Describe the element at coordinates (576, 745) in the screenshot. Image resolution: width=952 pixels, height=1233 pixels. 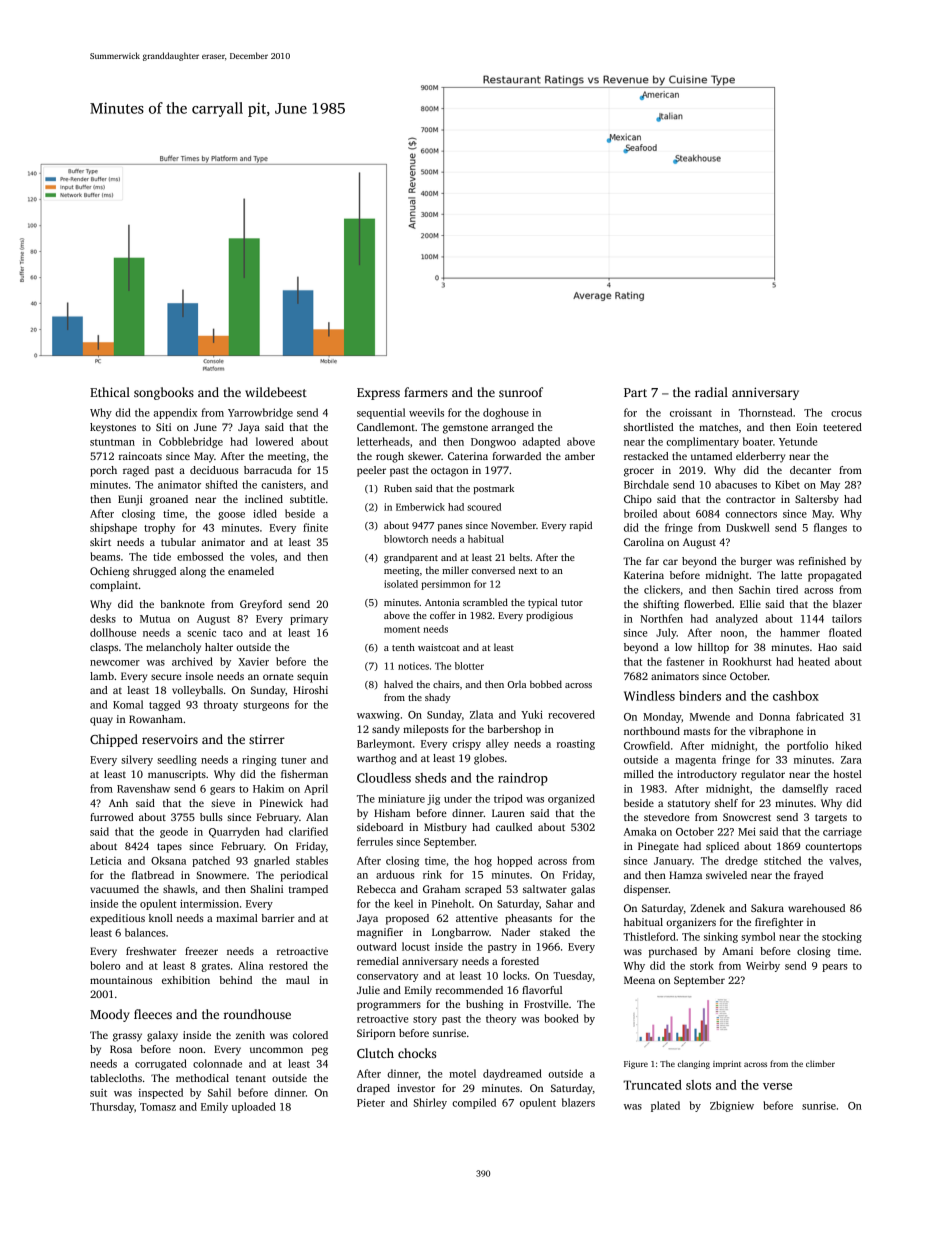
I see `roasting` at that location.
